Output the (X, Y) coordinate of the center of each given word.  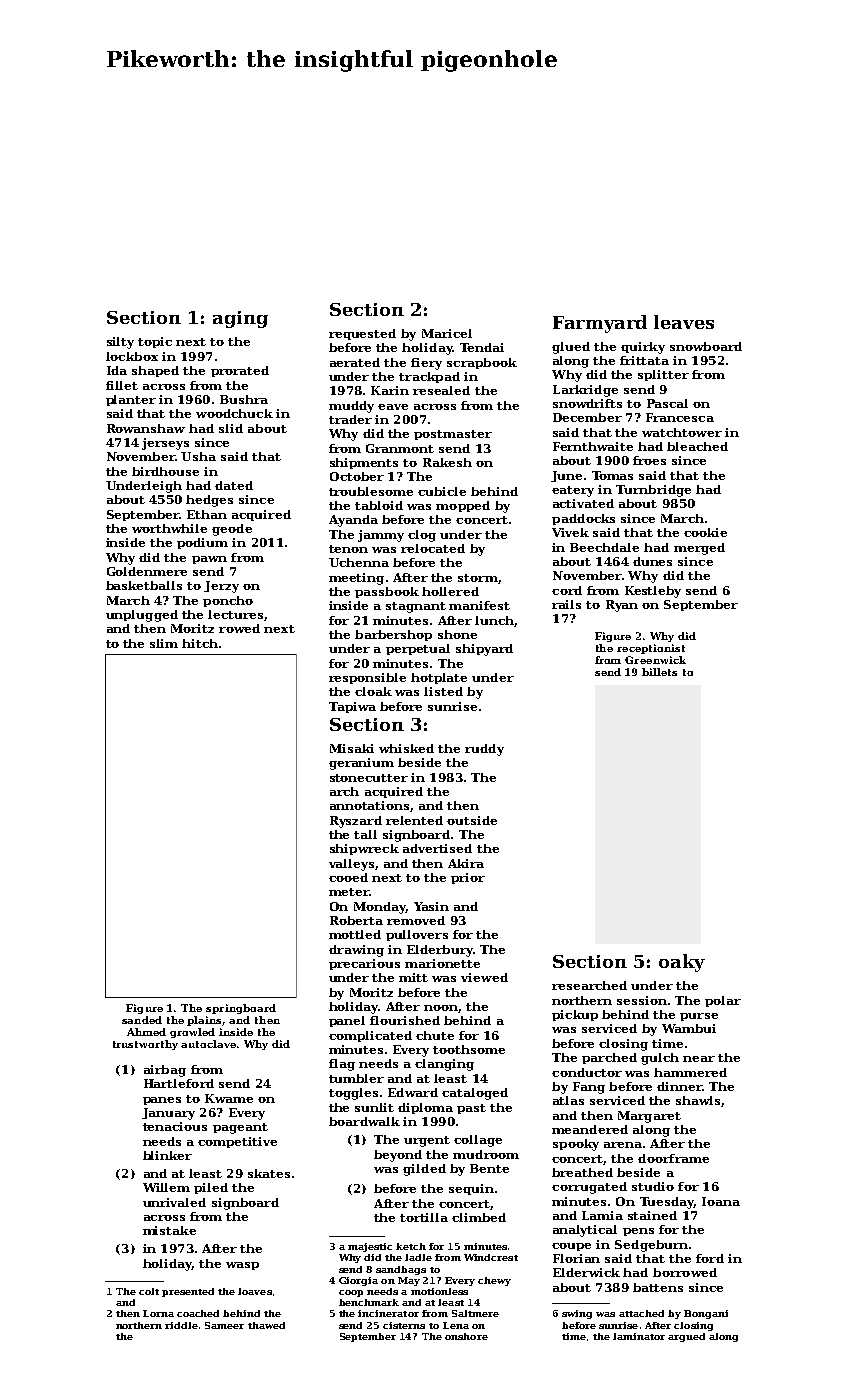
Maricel (447, 333)
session (642, 1000)
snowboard (706, 346)
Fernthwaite (593, 446)
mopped (463, 506)
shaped (155, 371)
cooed (348, 877)
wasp (242, 1266)
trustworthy (145, 1045)
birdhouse (165, 471)
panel (347, 1021)
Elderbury (440, 951)
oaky (682, 963)
